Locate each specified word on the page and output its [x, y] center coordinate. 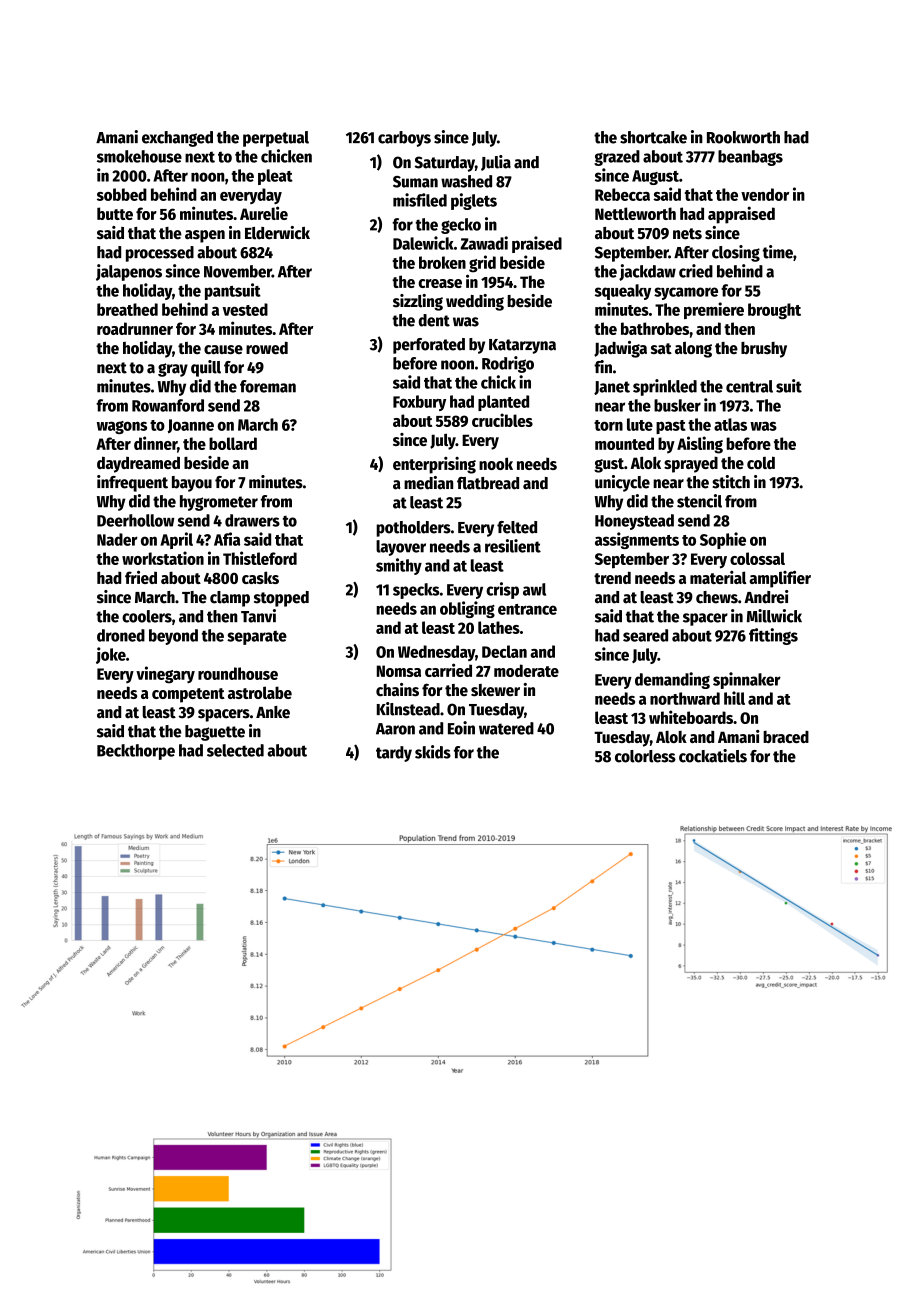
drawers [252, 520]
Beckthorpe [136, 752]
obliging [467, 609]
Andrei [766, 597]
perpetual [276, 139]
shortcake [653, 137]
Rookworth [743, 137]
